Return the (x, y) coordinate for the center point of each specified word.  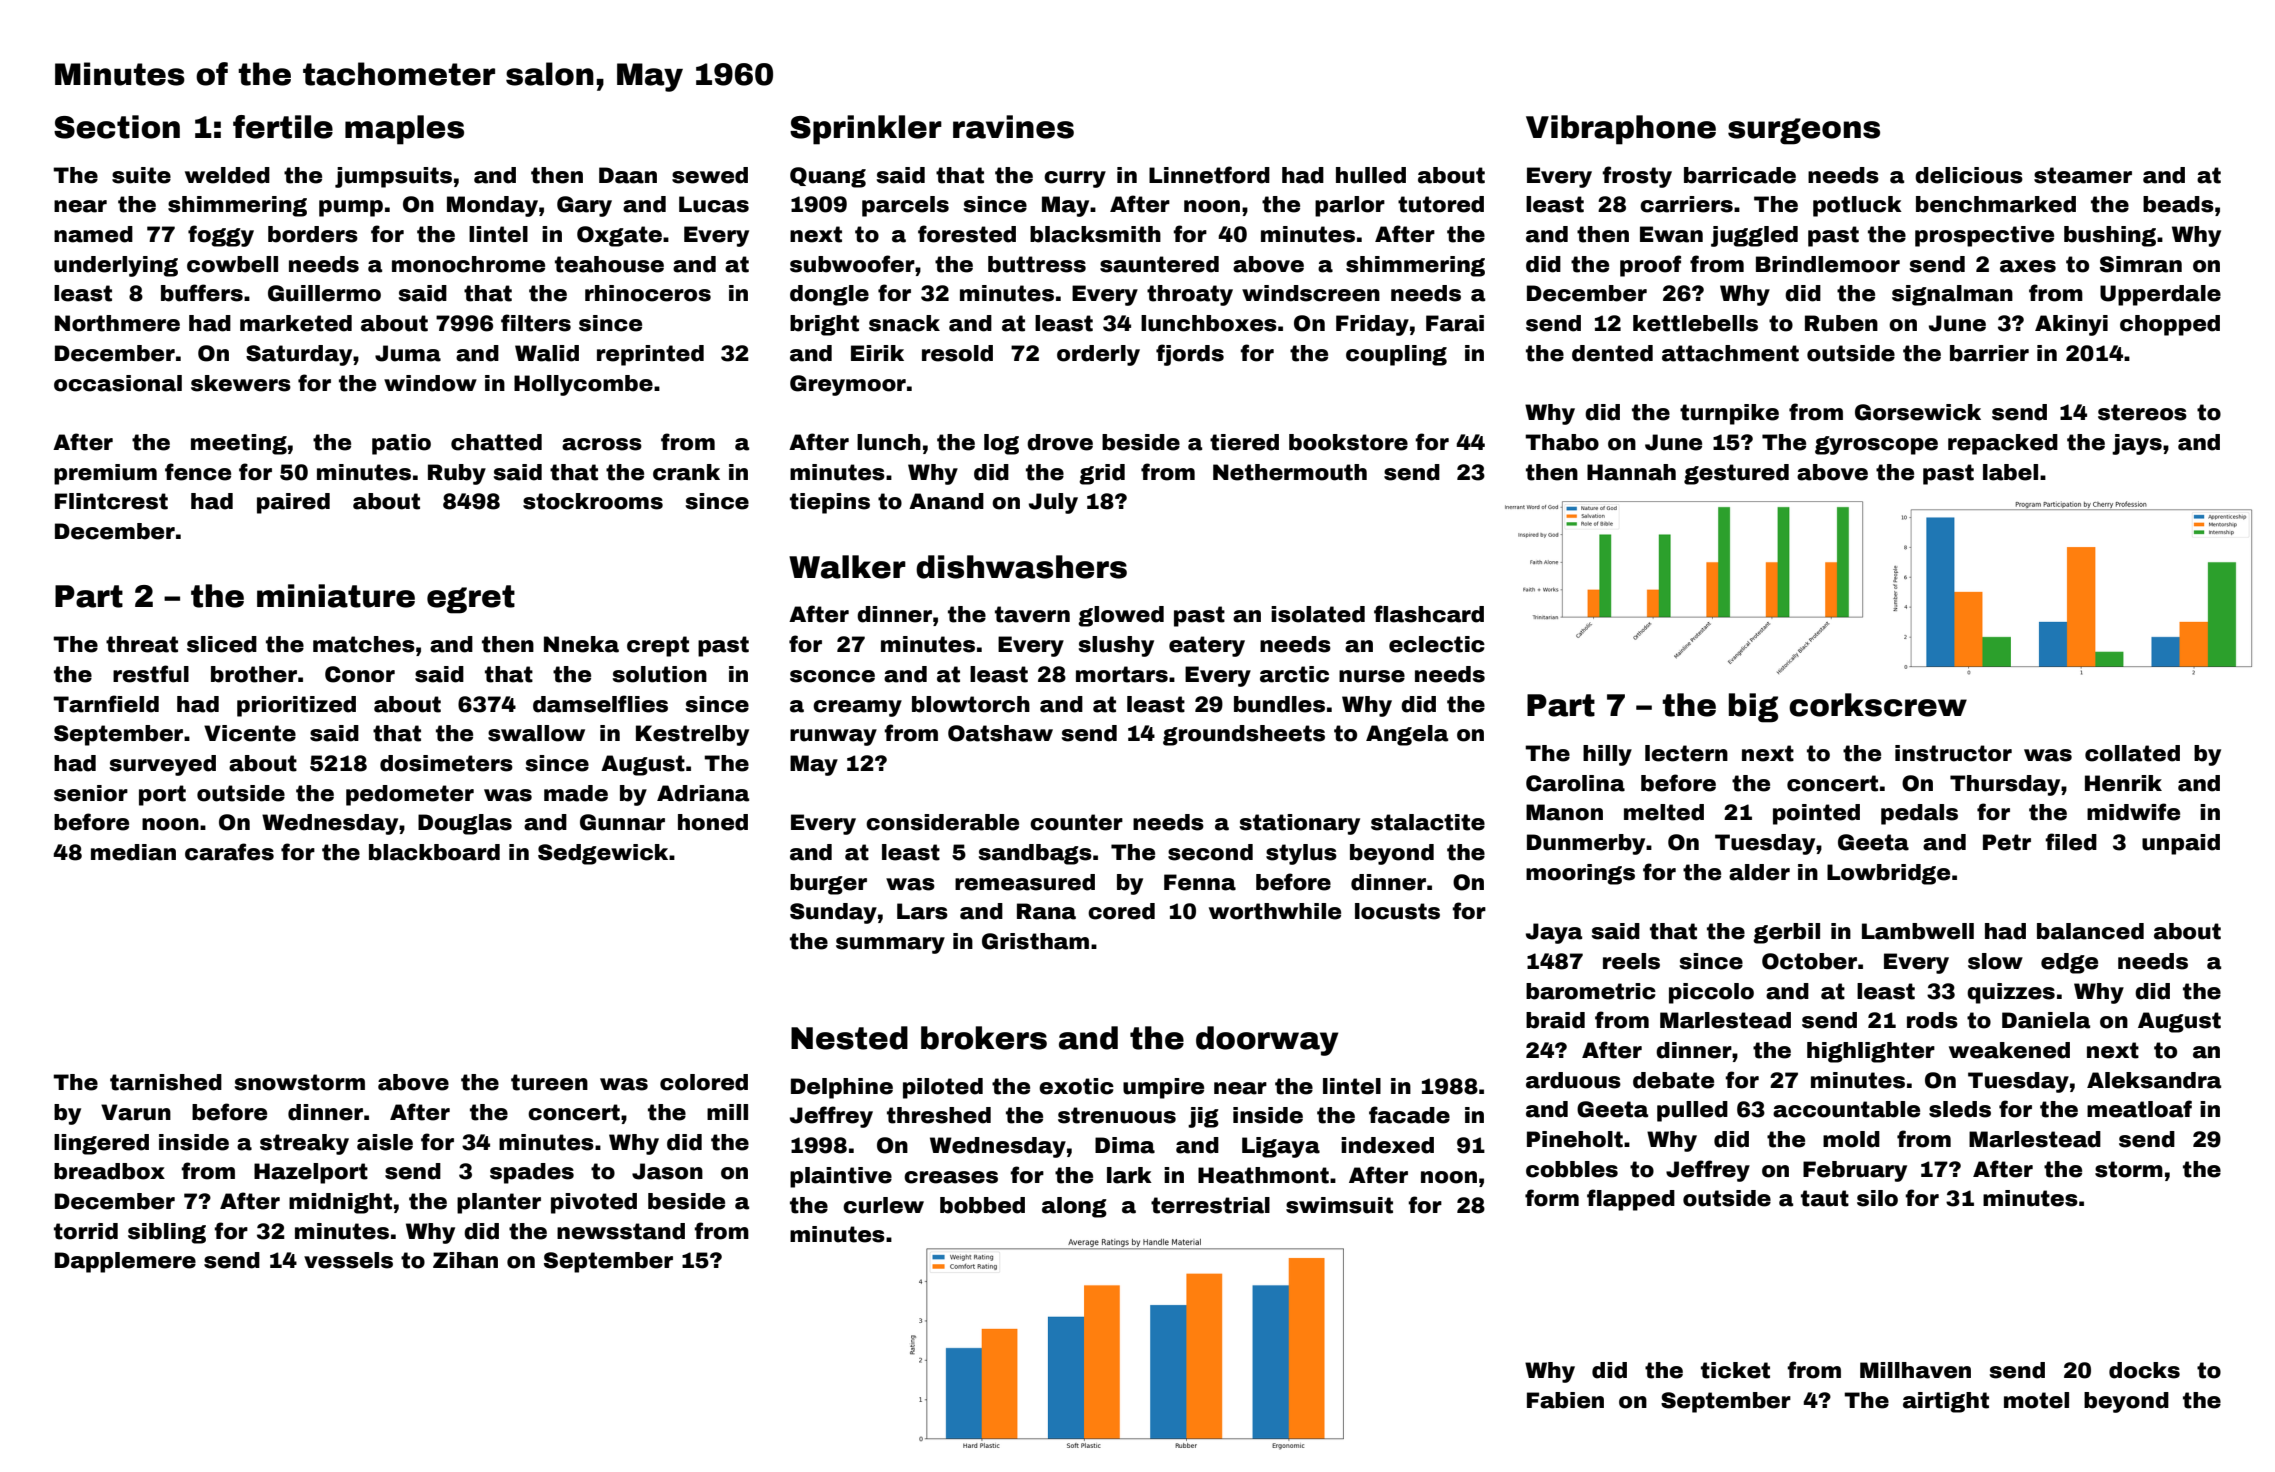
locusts (1397, 911)
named (93, 234)
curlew (883, 1205)
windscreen (1311, 293)
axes (2028, 266)
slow (1995, 961)
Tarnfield (106, 704)
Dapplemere (125, 1262)
